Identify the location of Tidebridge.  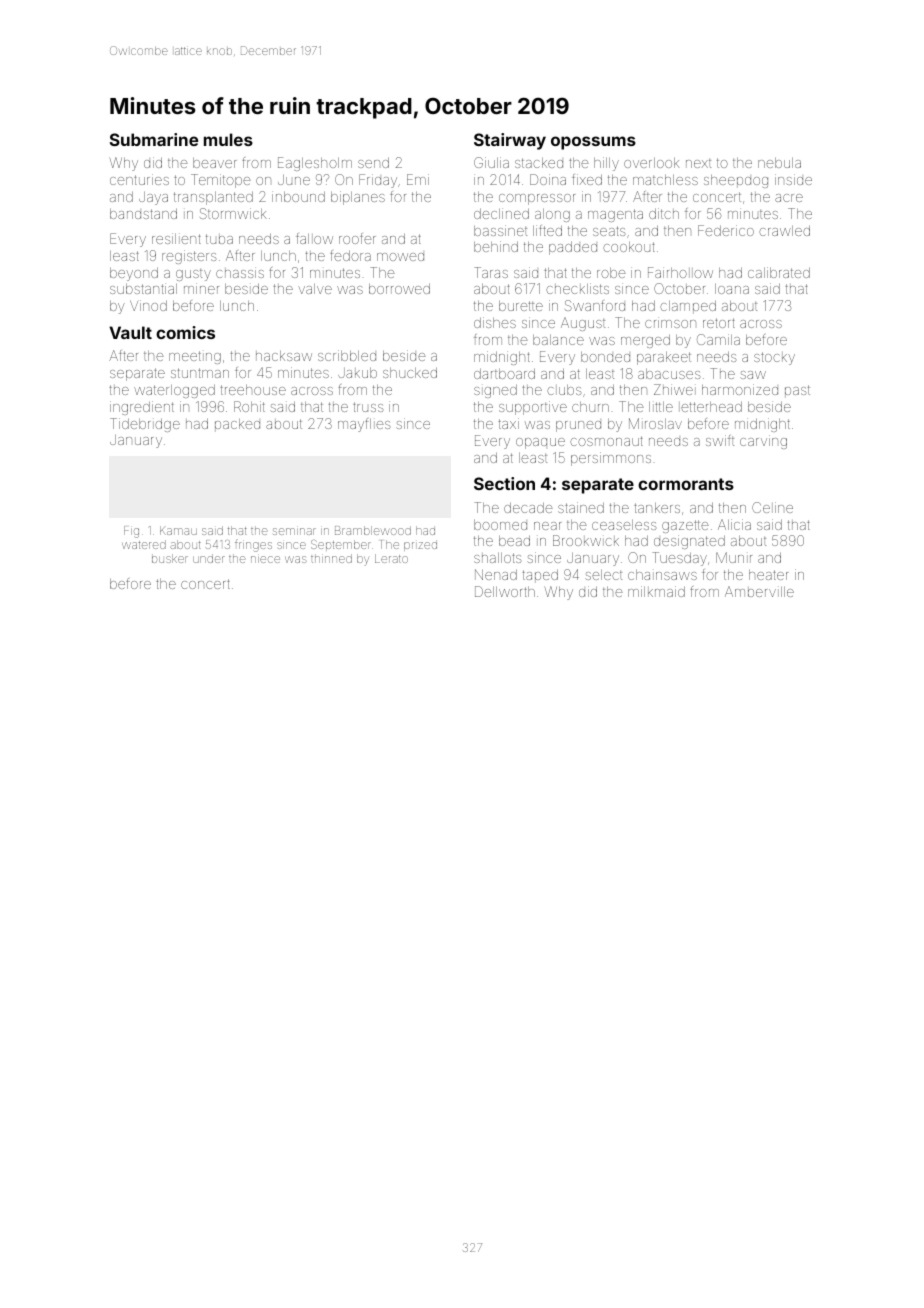
(145, 425).
